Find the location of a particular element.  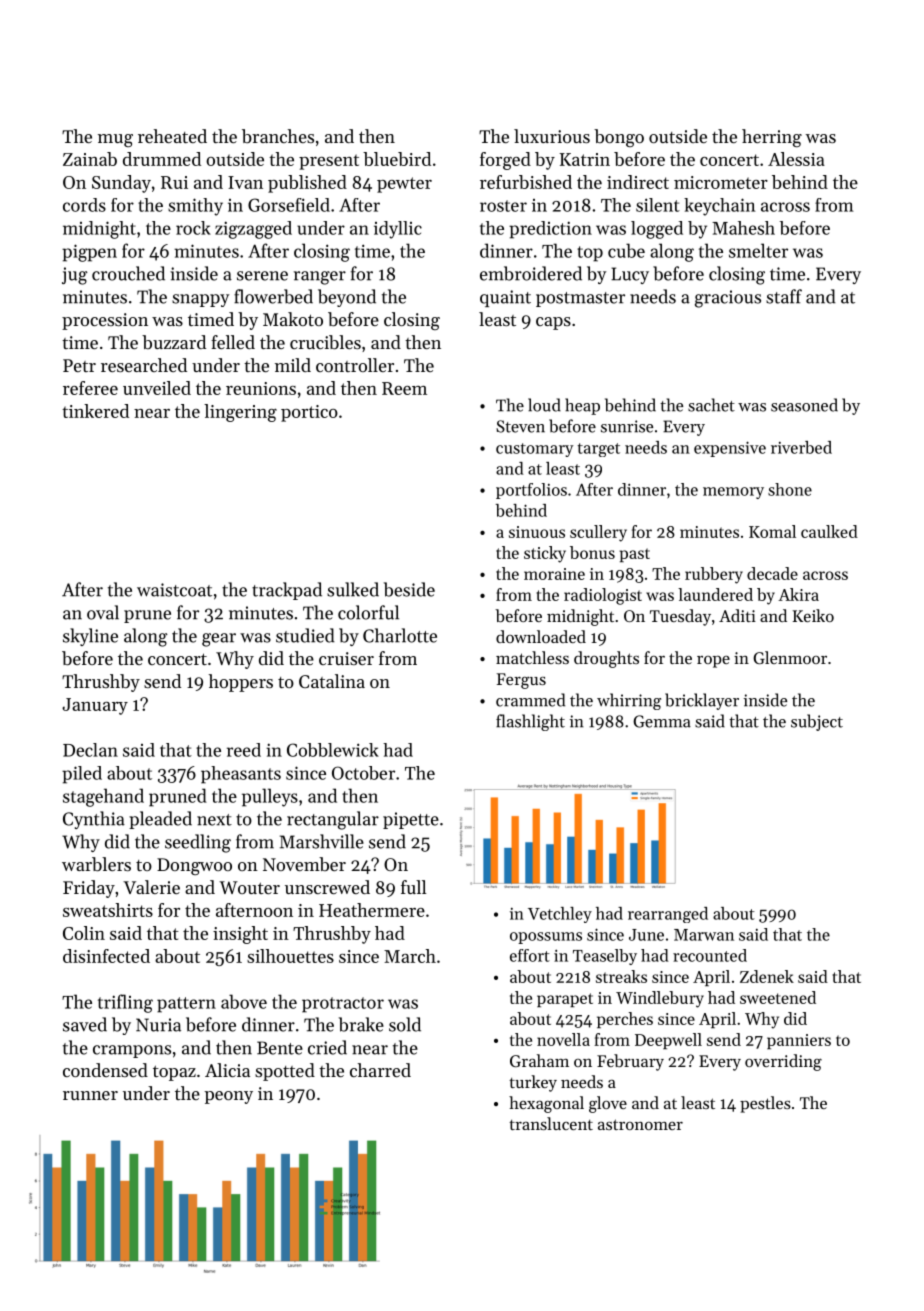

cords is located at coordinates (84, 205).
